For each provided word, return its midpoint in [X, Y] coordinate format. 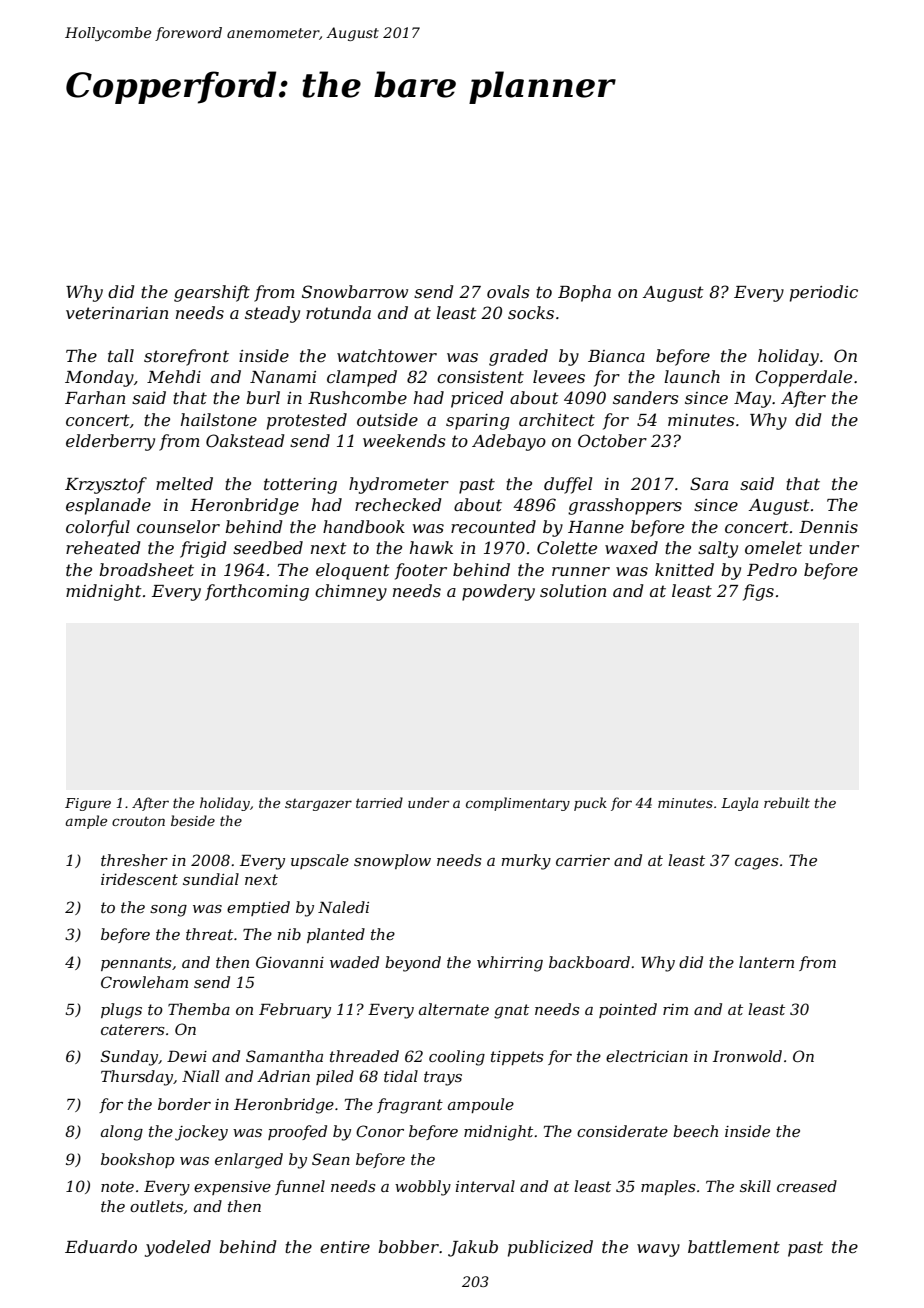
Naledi [343, 907]
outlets [156, 1206]
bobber [408, 1246]
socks [531, 312]
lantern [766, 962]
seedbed [268, 547]
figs [758, 592]
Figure [88, 804]
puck [590, 804]
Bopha [584, 293]
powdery [498, 592]
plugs [121, 1011]
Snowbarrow [355, 291]
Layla [739, 804]
